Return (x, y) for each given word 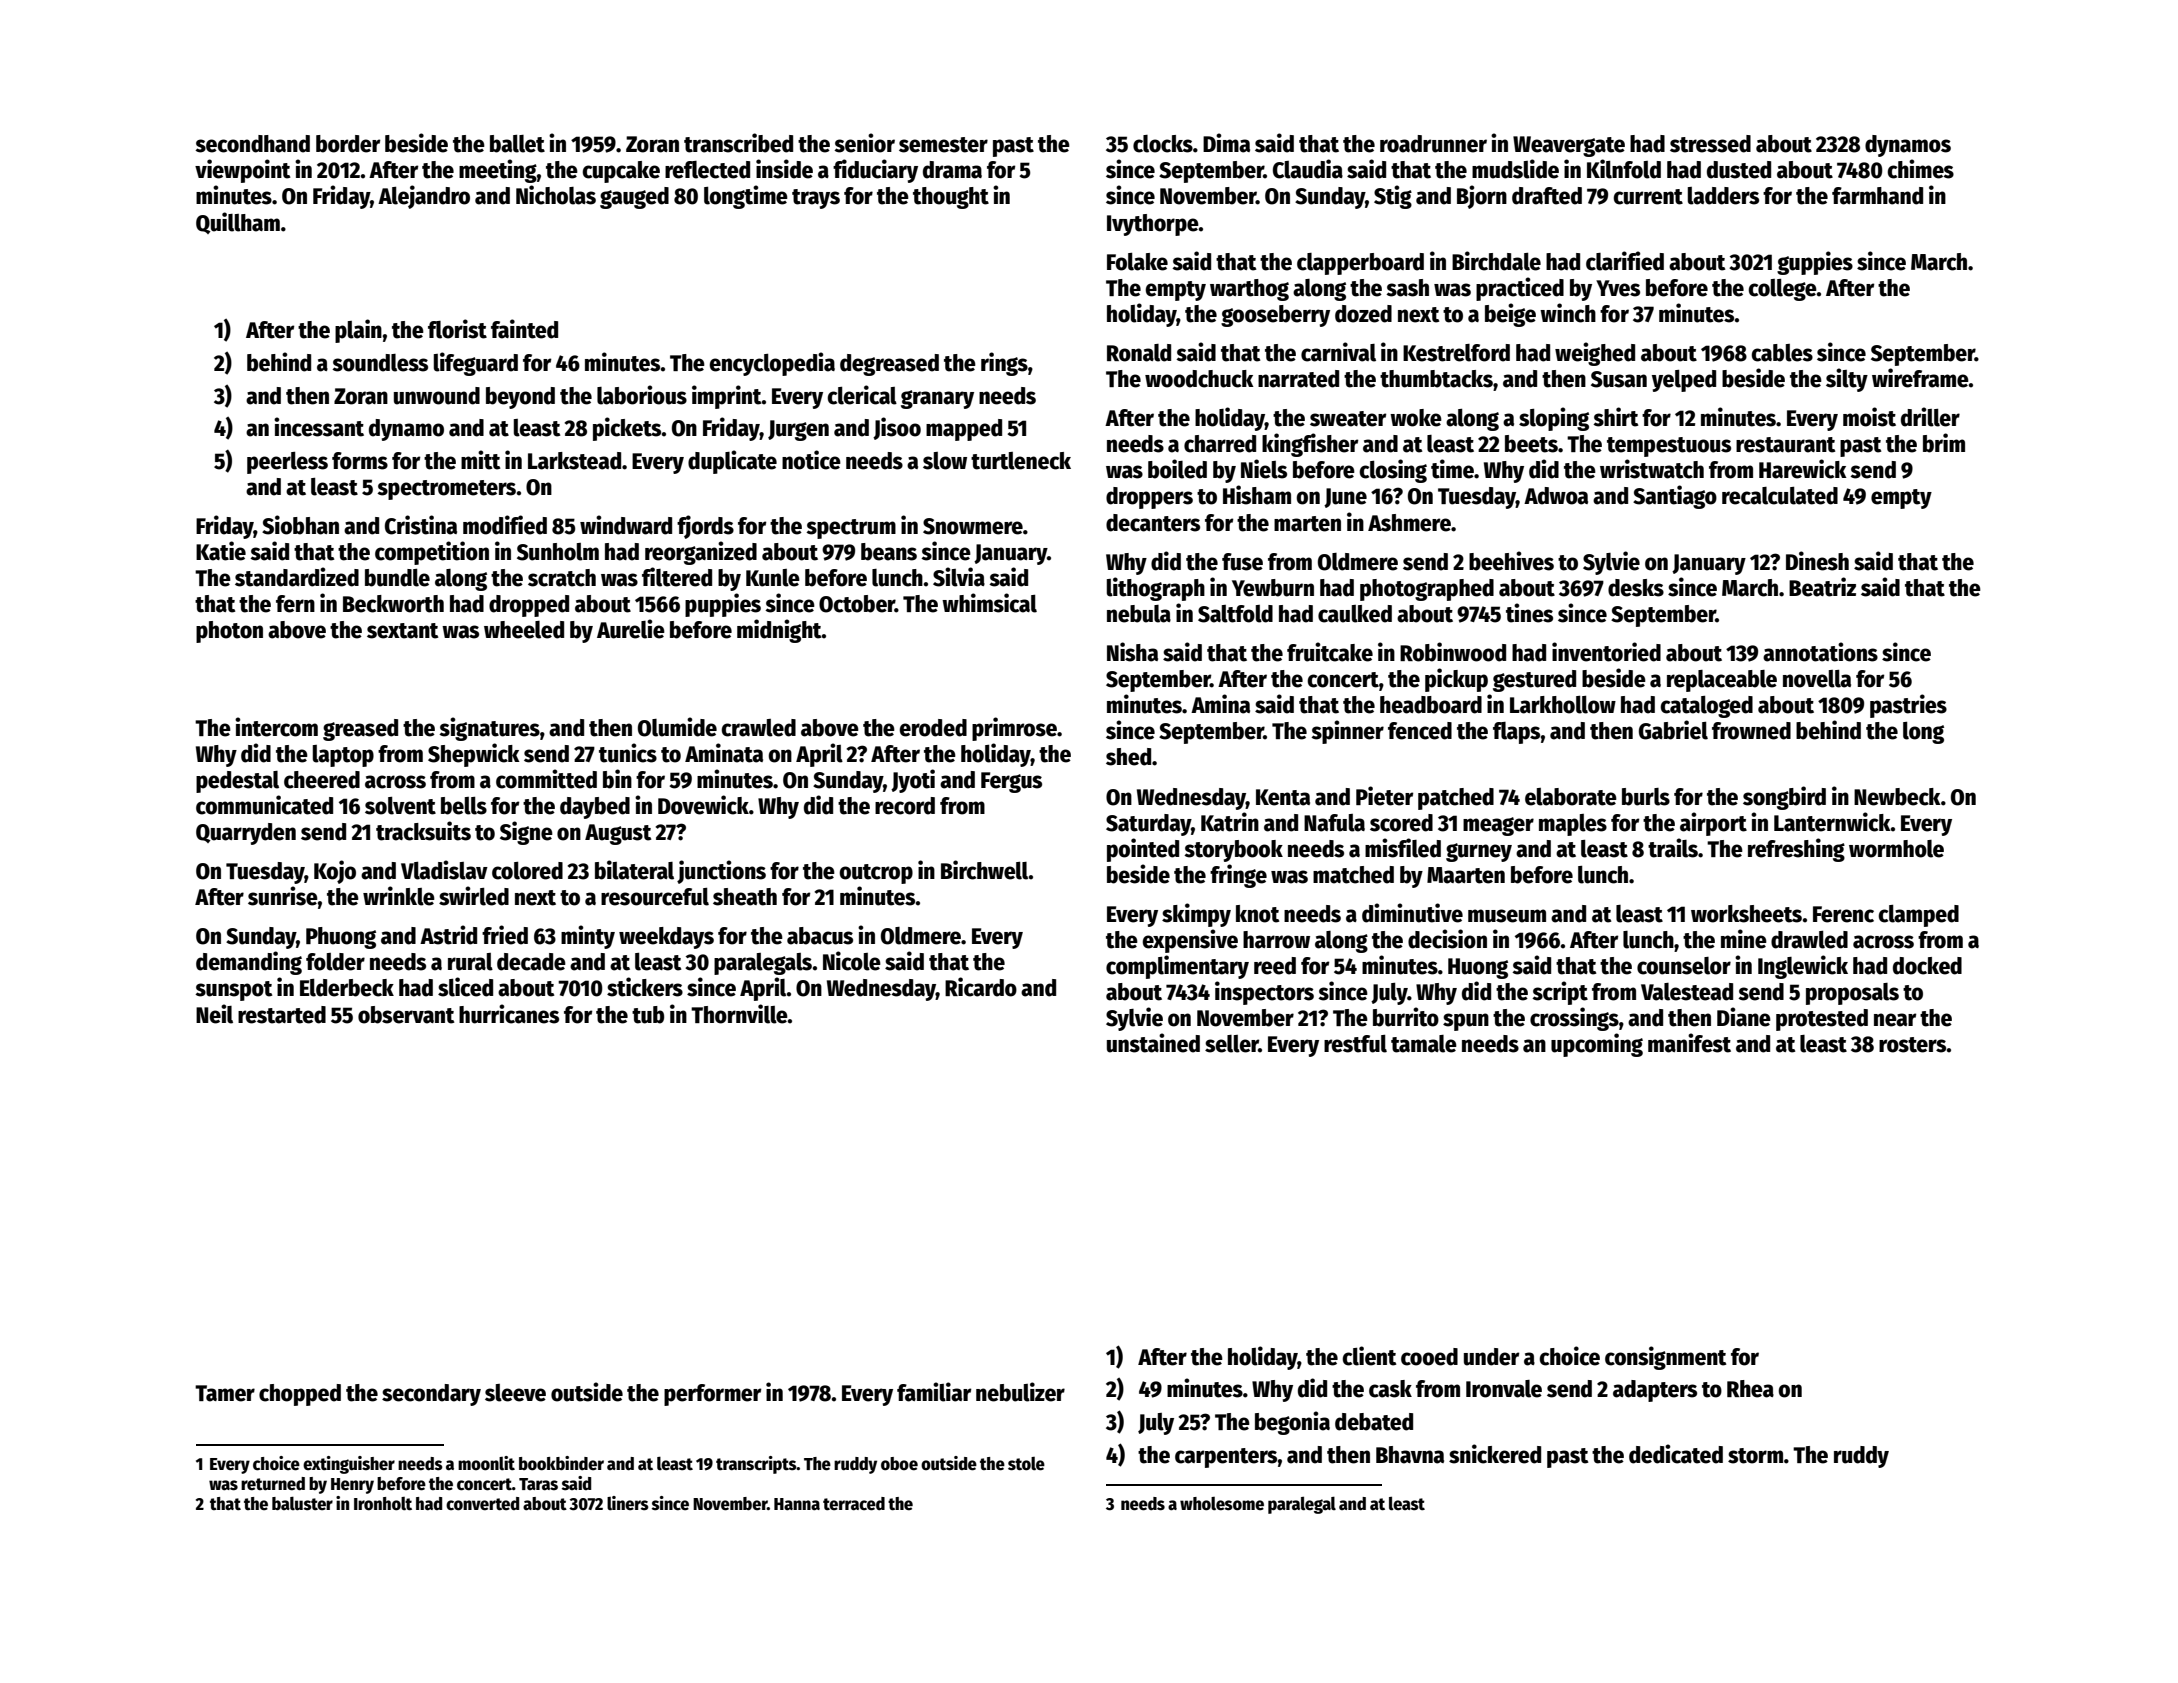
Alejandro (424, 197)
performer (712, 1395)
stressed (1710, 144)
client (1369, 1356)
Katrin (1230, 822)
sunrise (283, 896)
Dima (1226, 143)
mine (1744, 939)
